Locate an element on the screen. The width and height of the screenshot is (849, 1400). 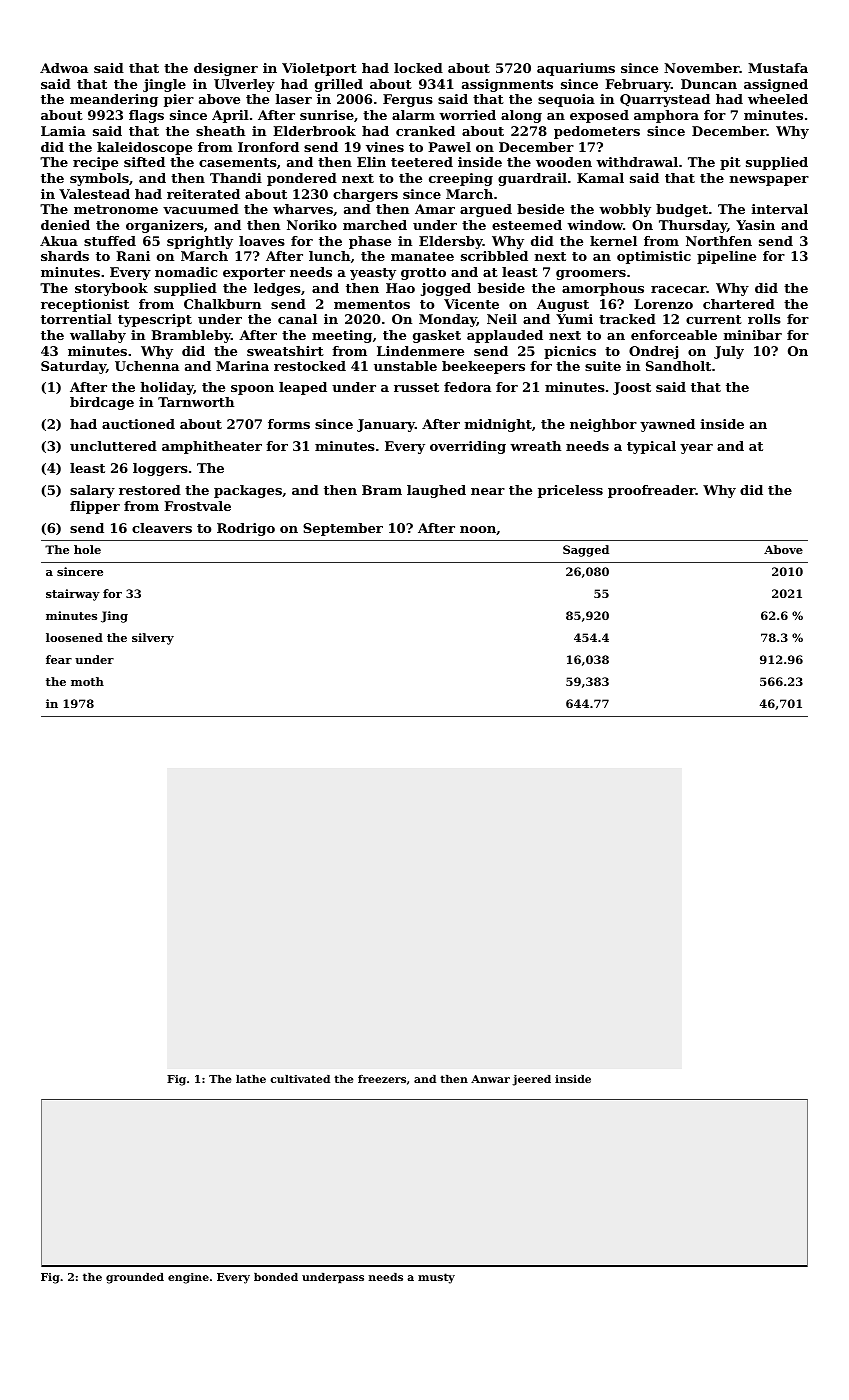
Sagged is located at coordinates (586, 551).
